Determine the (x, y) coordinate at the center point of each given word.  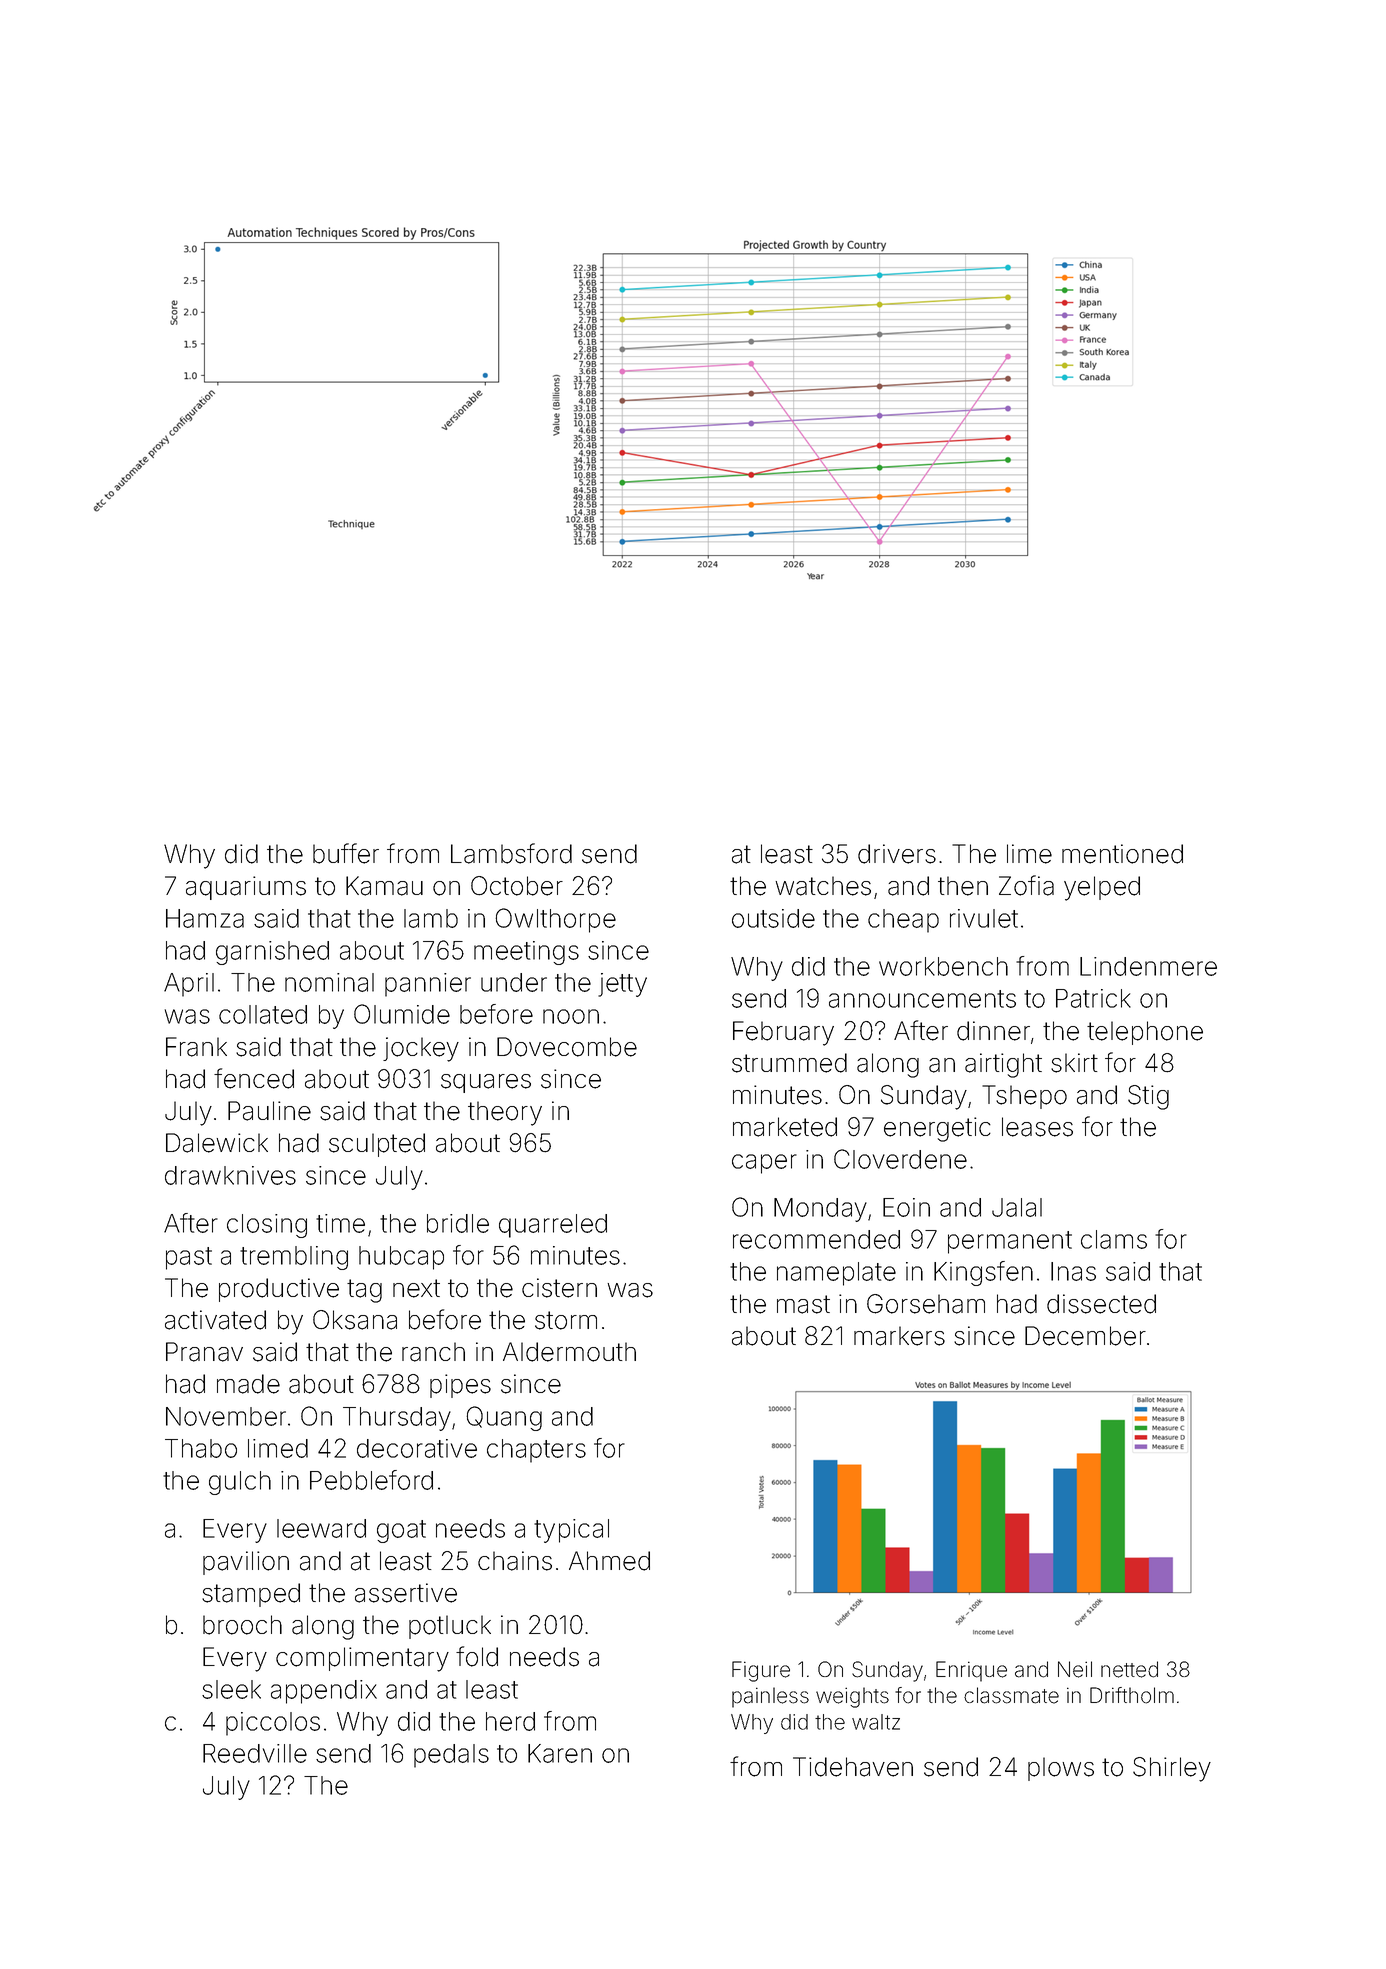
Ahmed (609, 1561)
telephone (1145, 1033)
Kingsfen (983, 1273)
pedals (451, 1756)
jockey (421, 1049)
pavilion (246, 1563)
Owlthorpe (555, 920)
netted (1129, 1669)
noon (571, 1016)
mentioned (1122, 854)
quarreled (553, 1226)
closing (267, 1226)
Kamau (384, 886)
